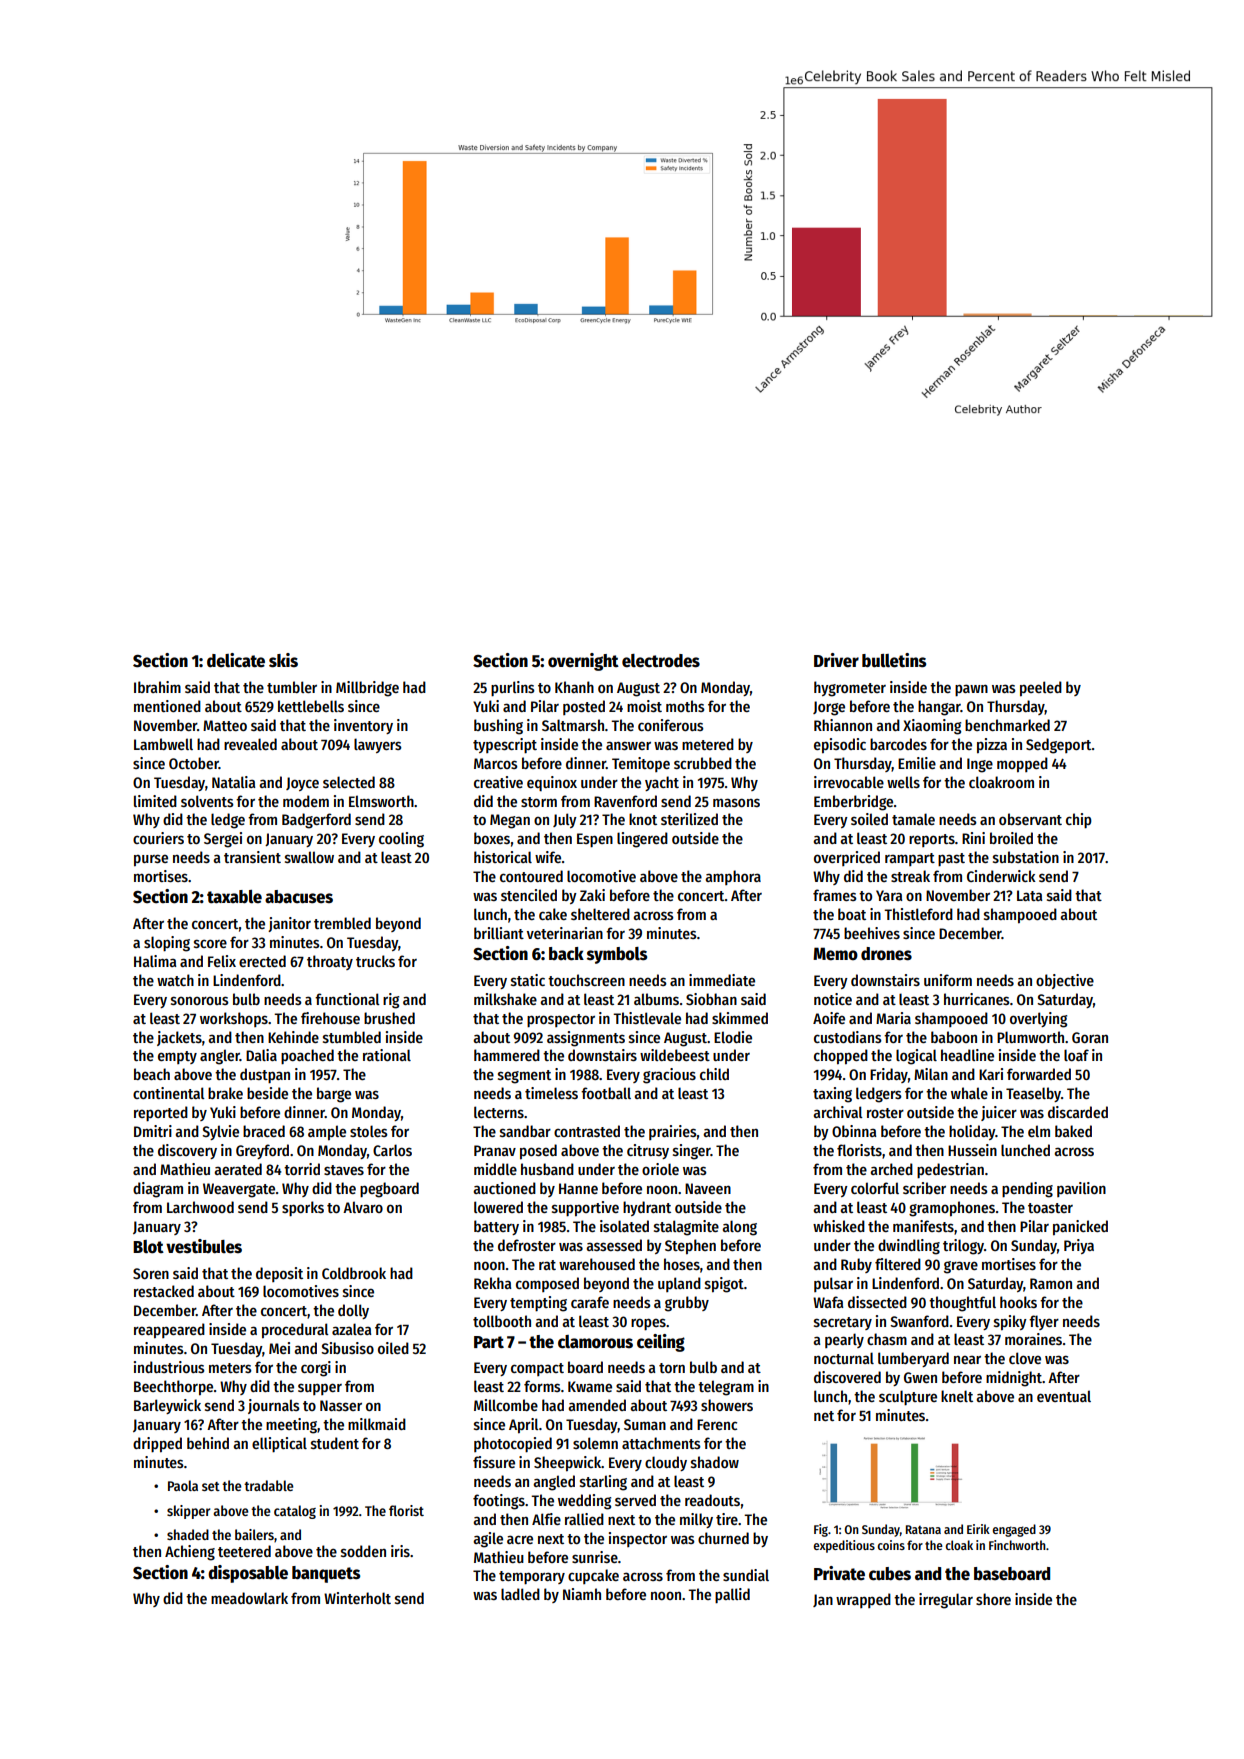 Image resolution: width=1244 pixels, height=1759 pixels. I want to click on knelt, so click(957, 1396).
